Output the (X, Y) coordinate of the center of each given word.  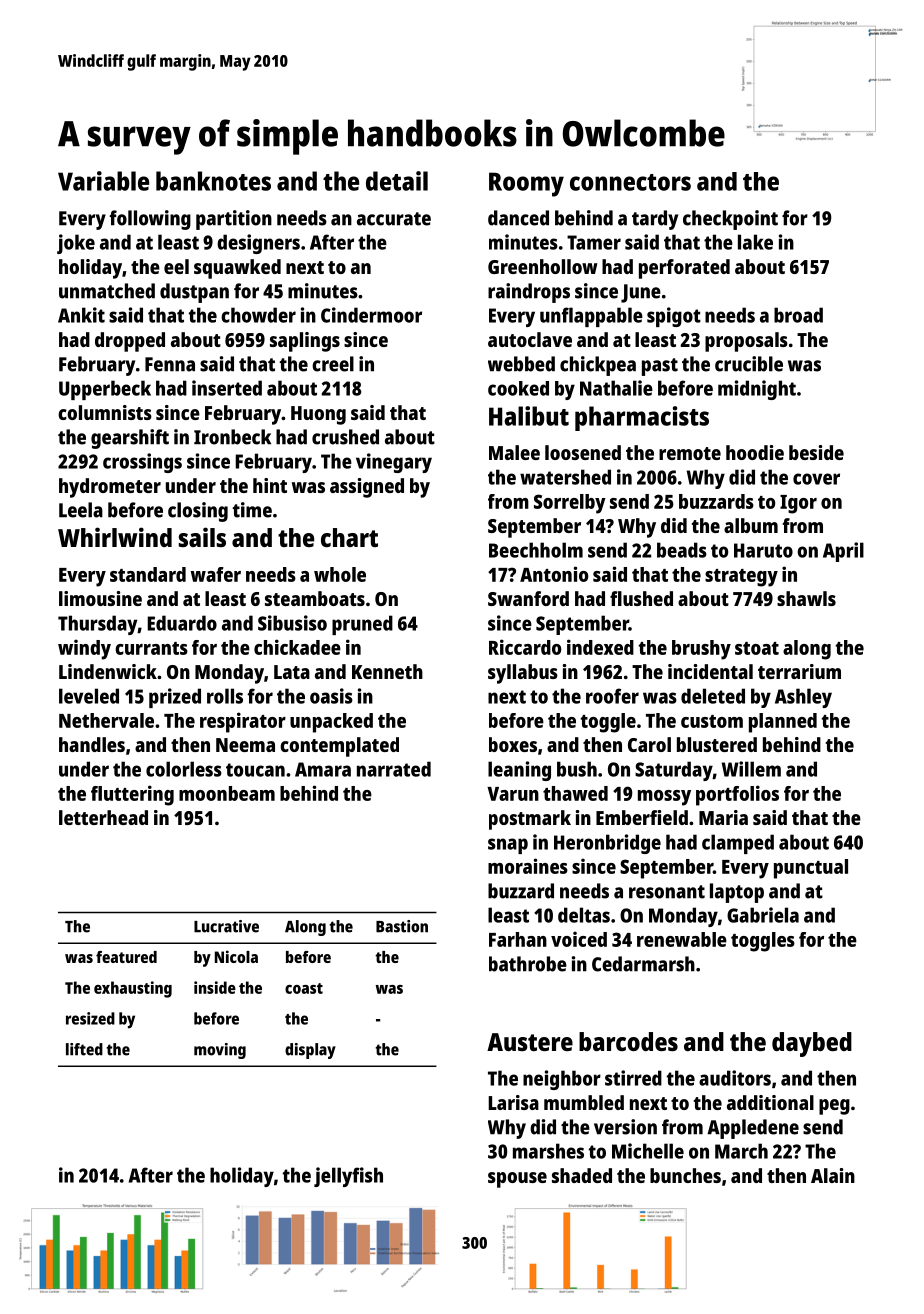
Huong (318, 415)
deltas (584, 915)
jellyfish (348, 1177)
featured (126, 957)
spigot (674, 317)
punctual (811, 869)
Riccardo (525, 647)
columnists (105, 412)
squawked (237, 269)
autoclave (530, 339)
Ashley (803, 698)
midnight (757, 390)
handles (92, 744)
